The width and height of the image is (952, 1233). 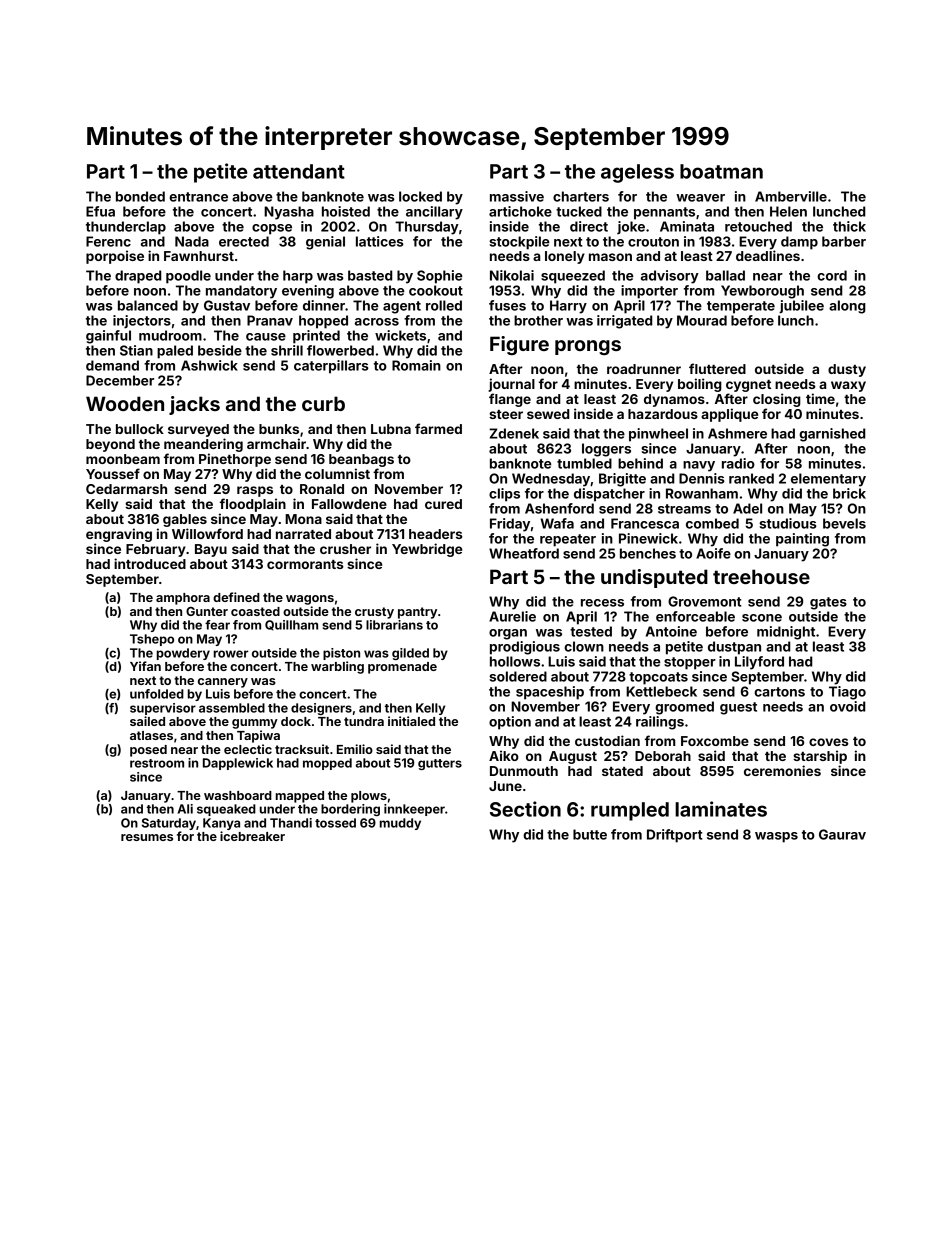 What do you see at coordinates (252, 836) in the image?
I see `icebreaker` at bounding box center [252, 836].
